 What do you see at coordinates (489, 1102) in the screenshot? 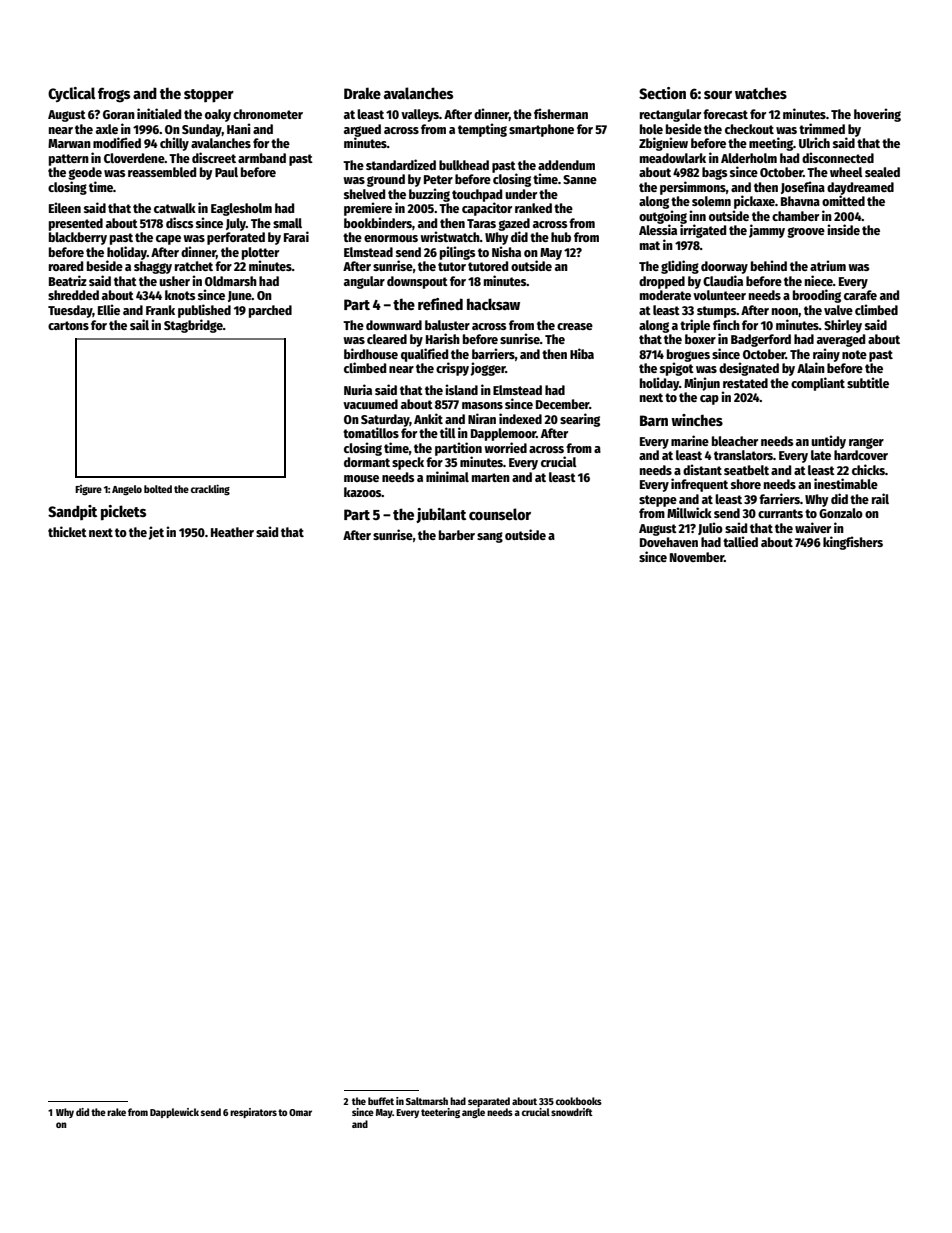
I see `separated` at bounding box center [489, 1102].
